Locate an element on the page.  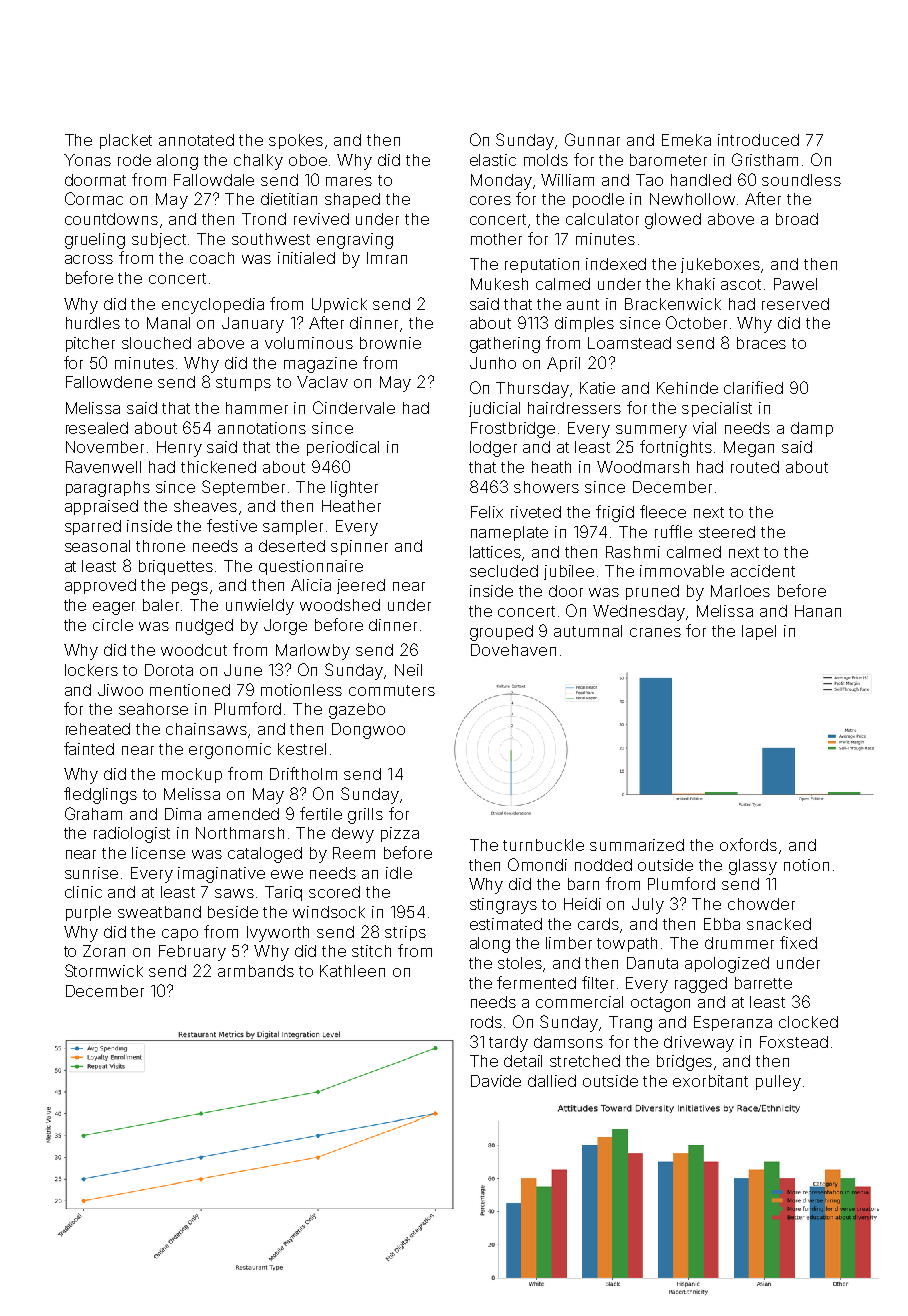
placket is located at coordinates (126, 141).
